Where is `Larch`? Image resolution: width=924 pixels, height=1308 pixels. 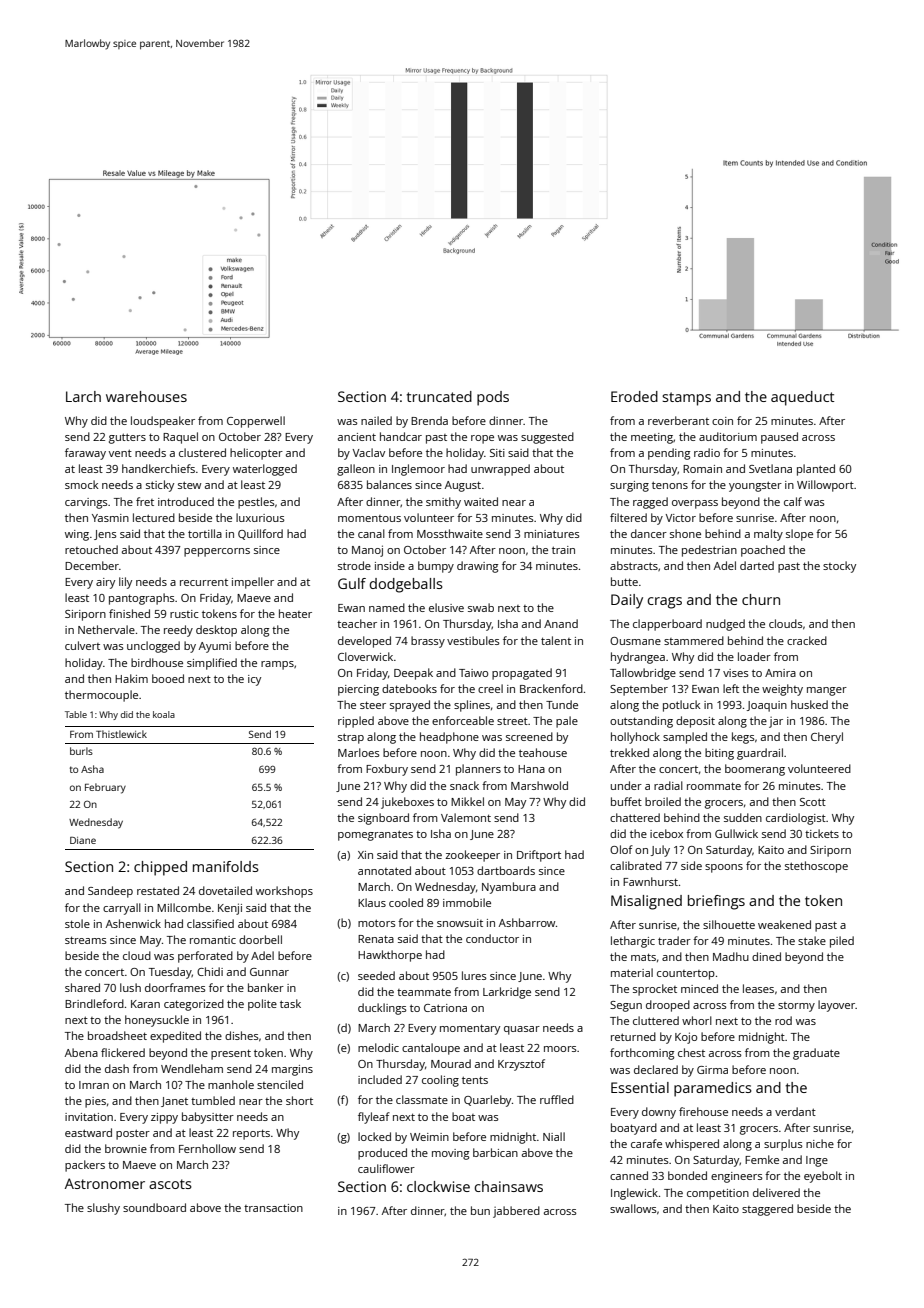 Larch is located at coordinates (83, 396).
